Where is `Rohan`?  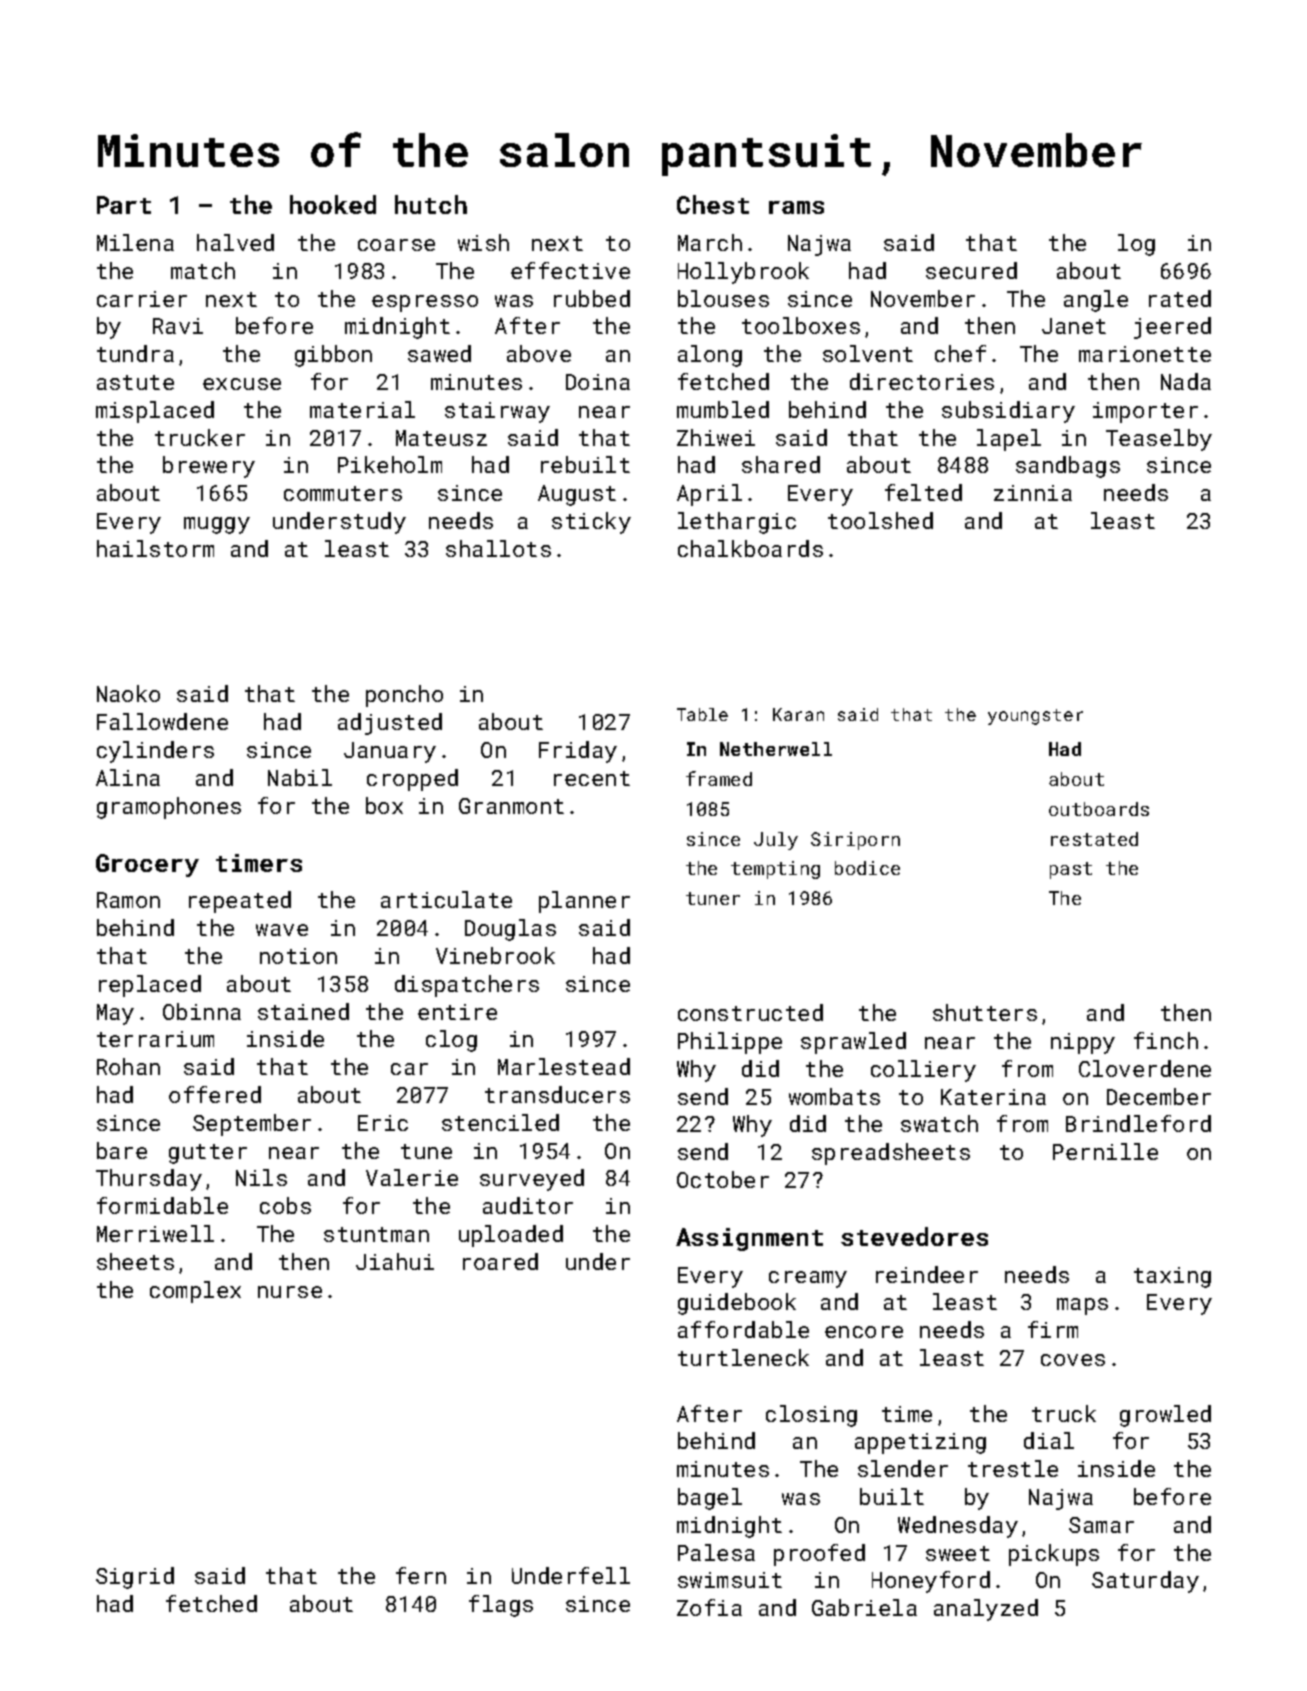 Rohan is located at coordinates (128, 1066).
